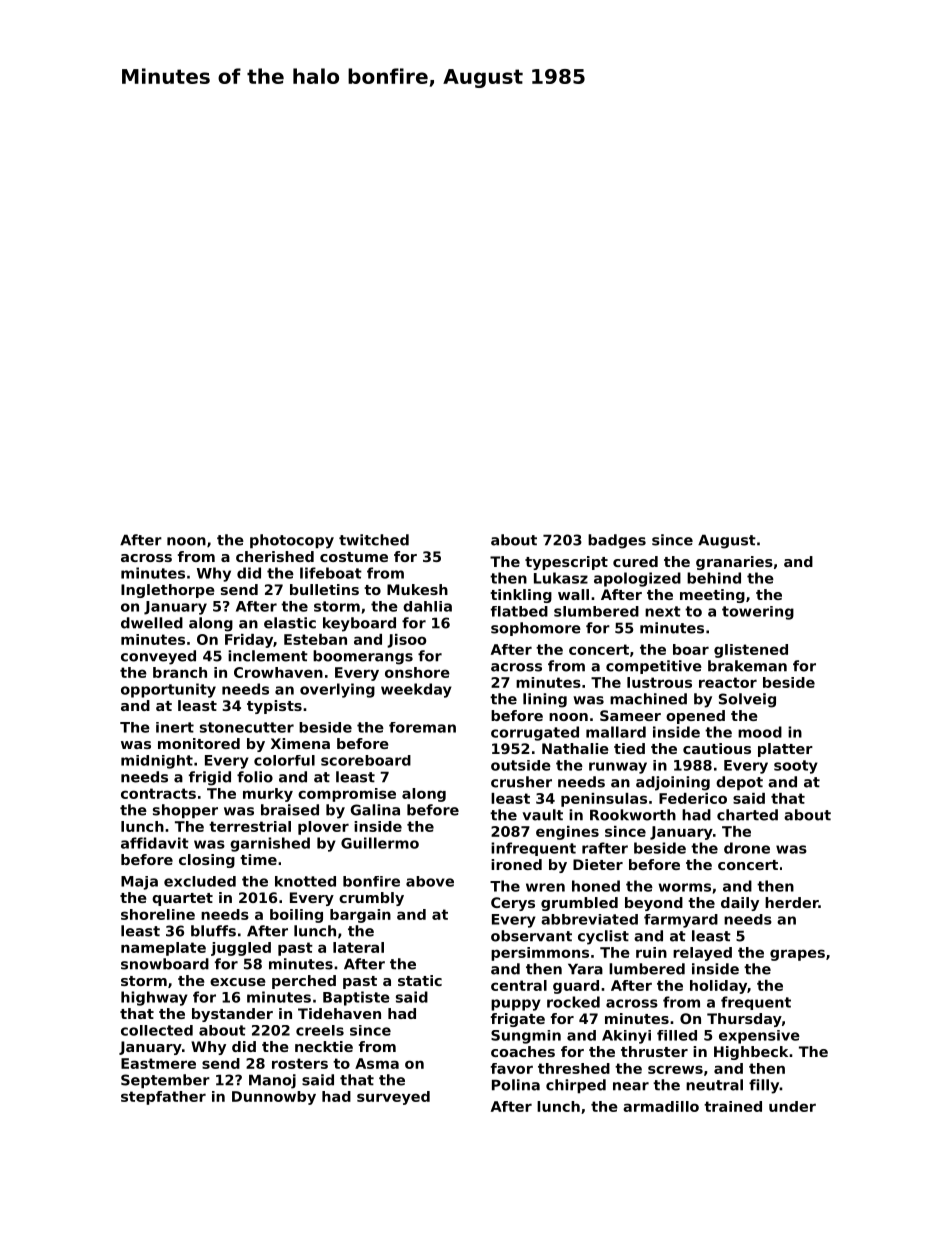  I want to click on Highbeck, so click(751, 1053).
